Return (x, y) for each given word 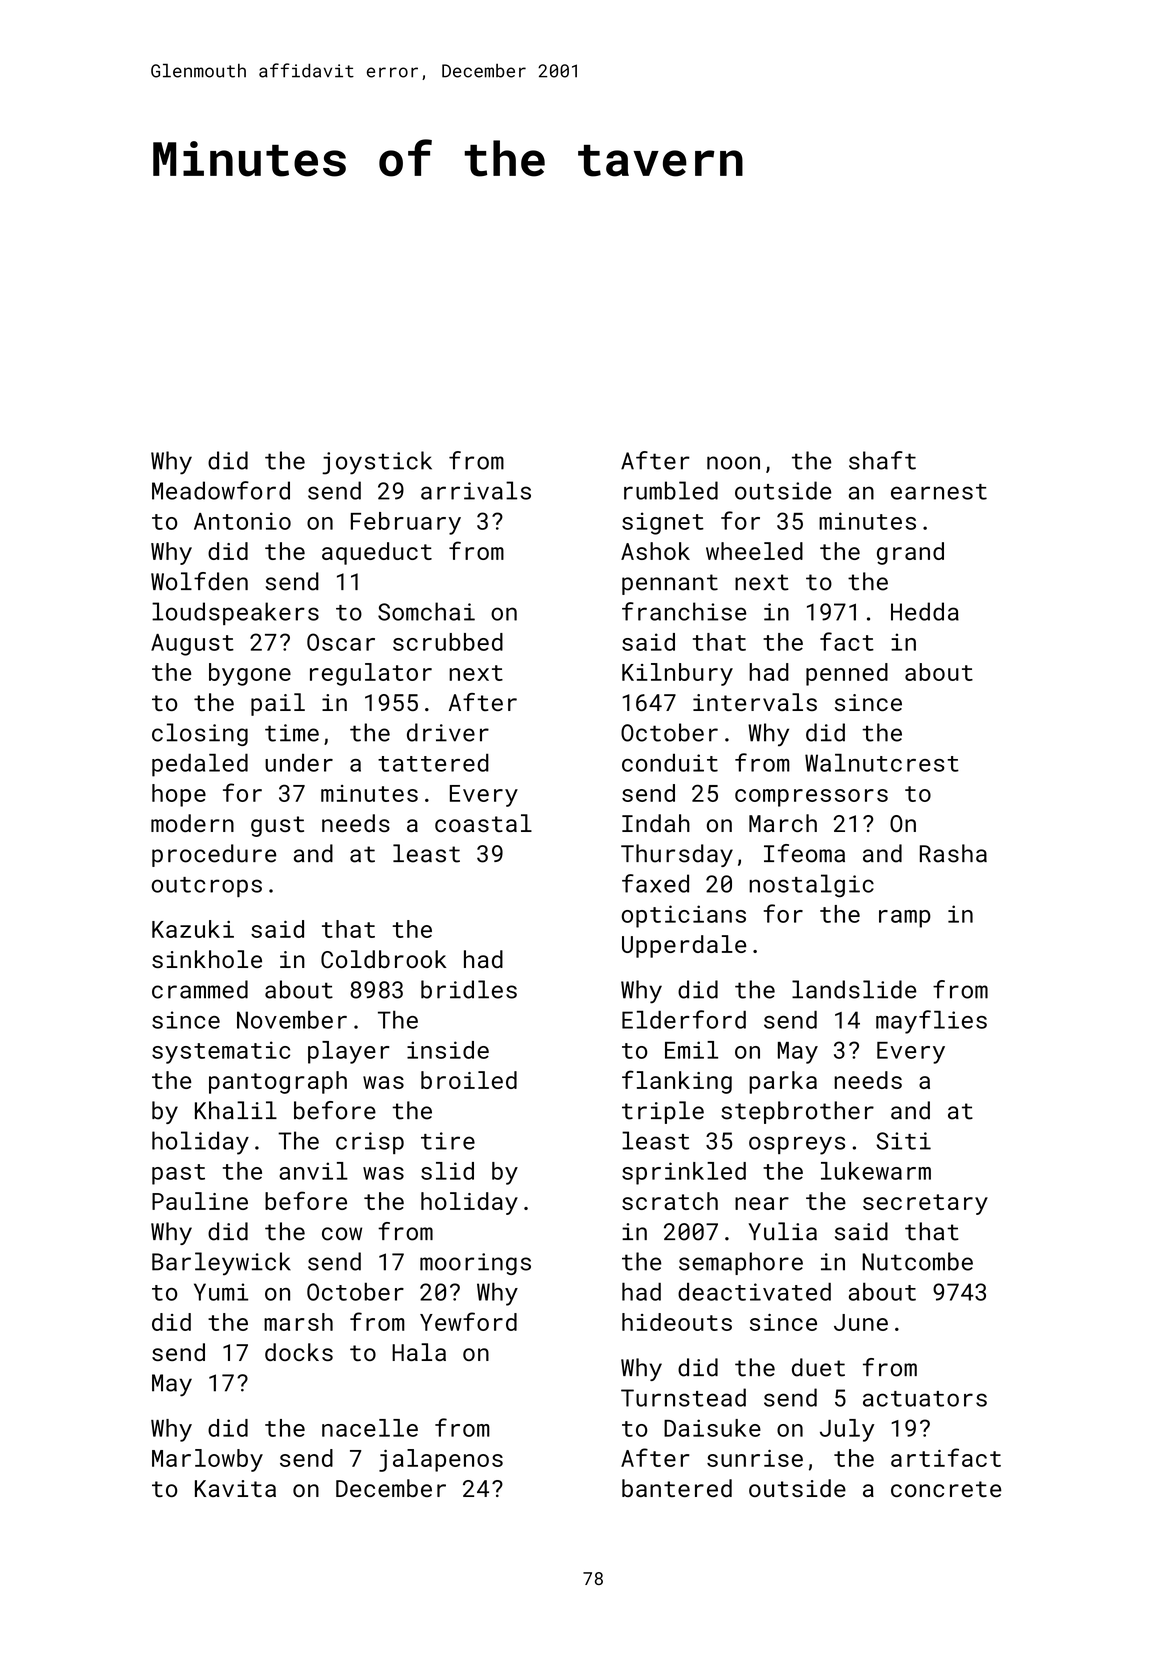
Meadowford (221, 490)
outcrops (207, 887)
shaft (882, 460)
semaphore (741, 1263)
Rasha (953, 853)
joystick (377, 463)
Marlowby (207, 1460)
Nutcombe (917, 1261)
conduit (670, 763)
